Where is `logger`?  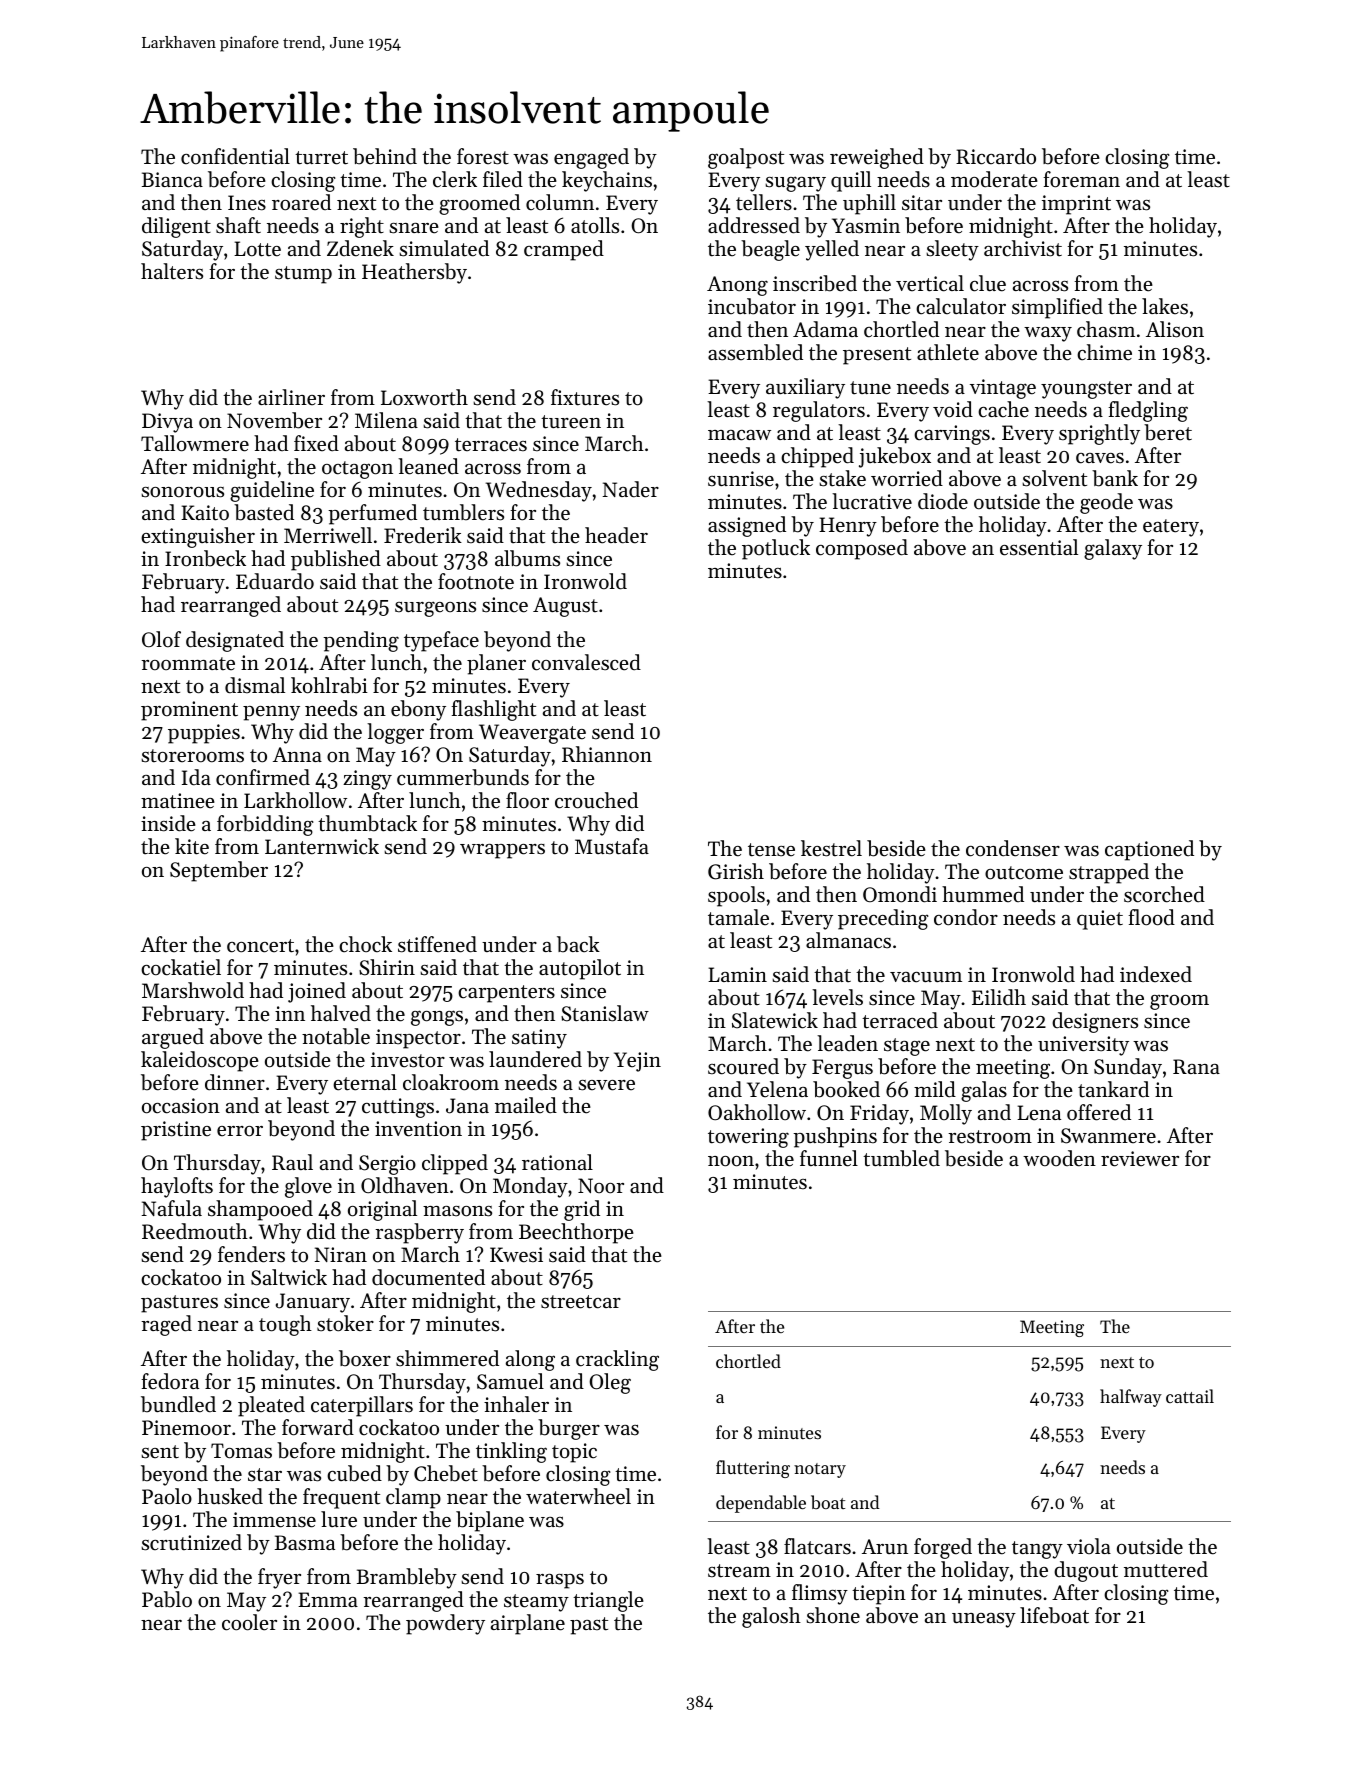 logger is located at coordinates (395, 733).
